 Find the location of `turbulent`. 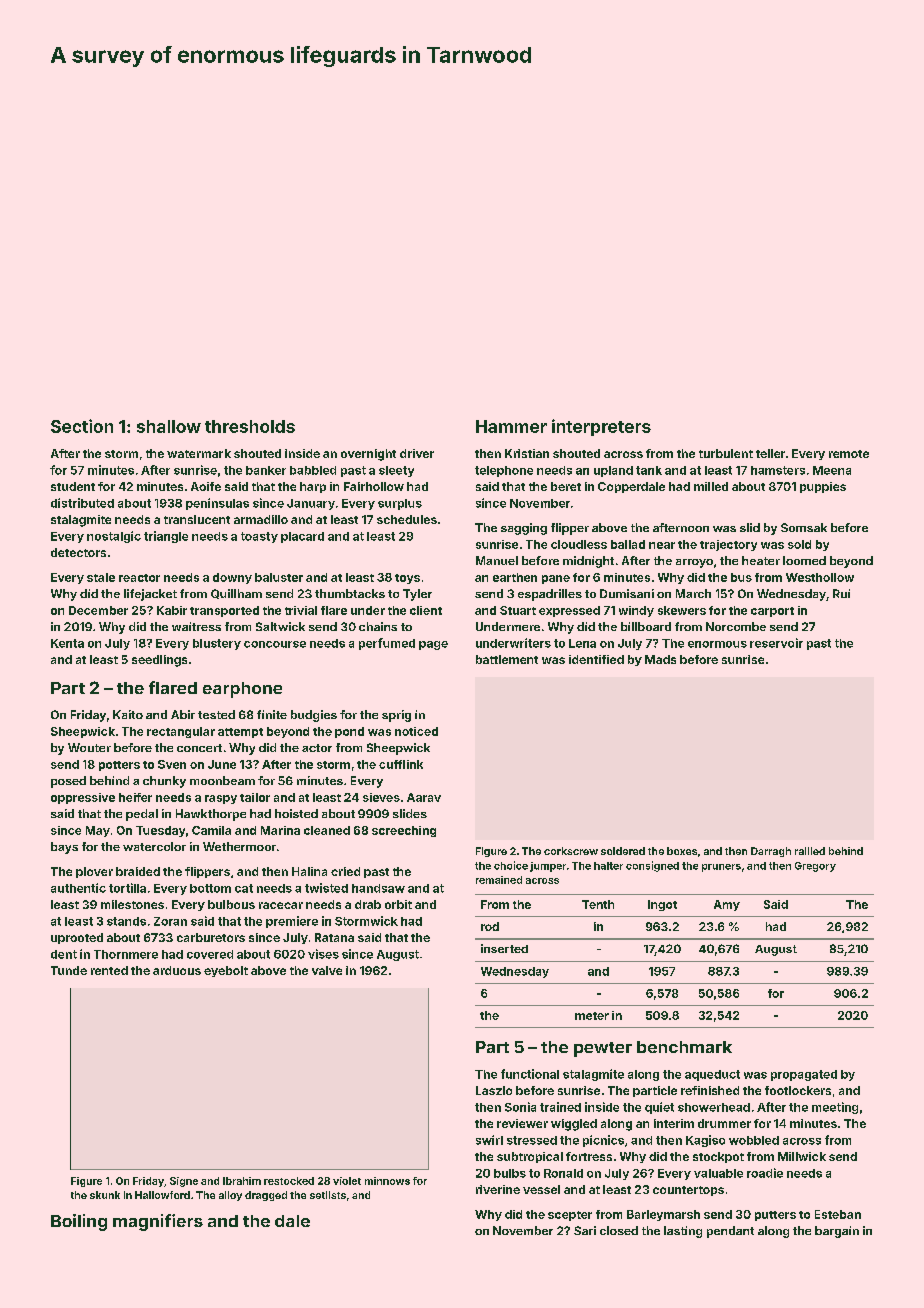

turbulent is located at coordinates (726, 453).
